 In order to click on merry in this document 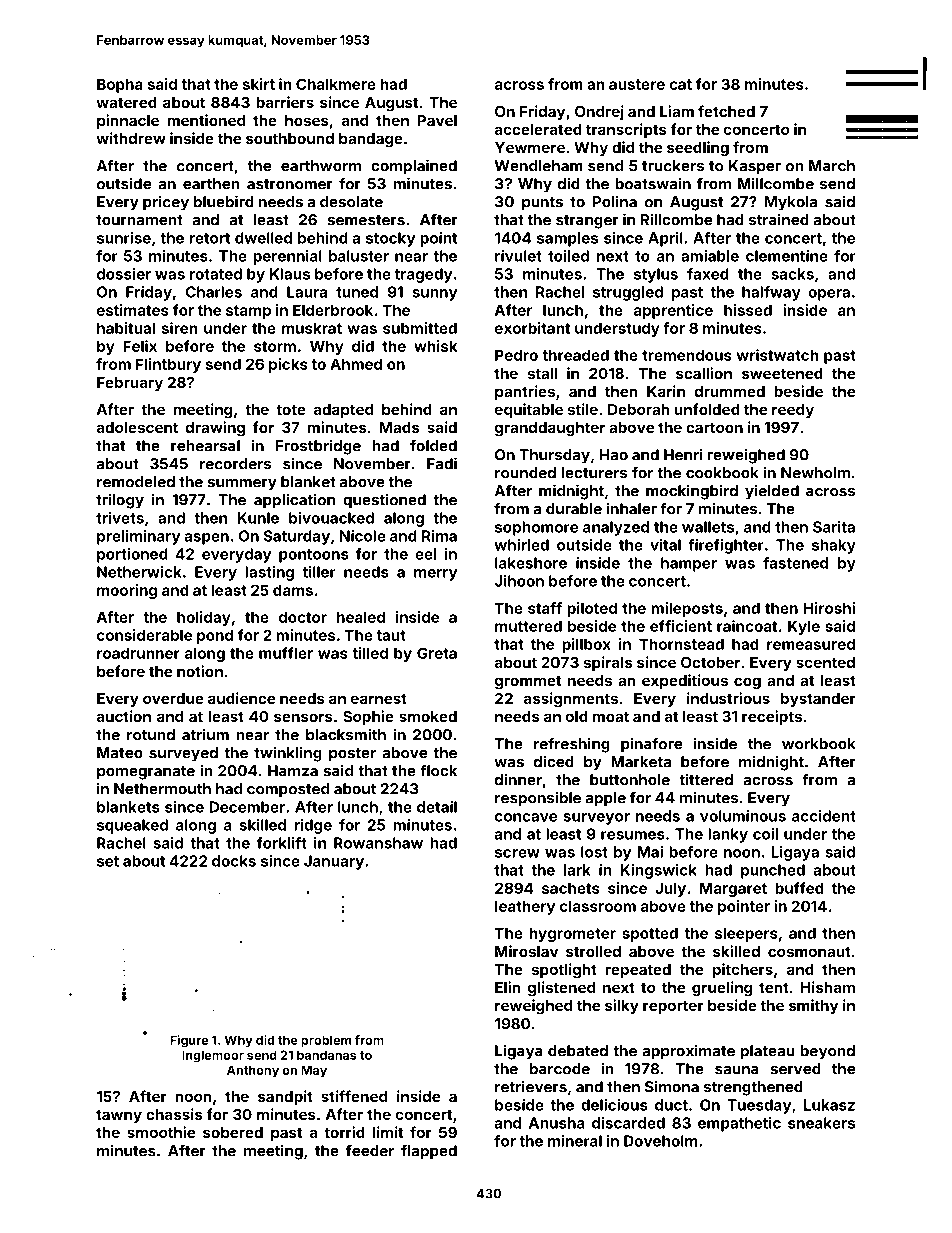, I will do `click(435, 575)`.
